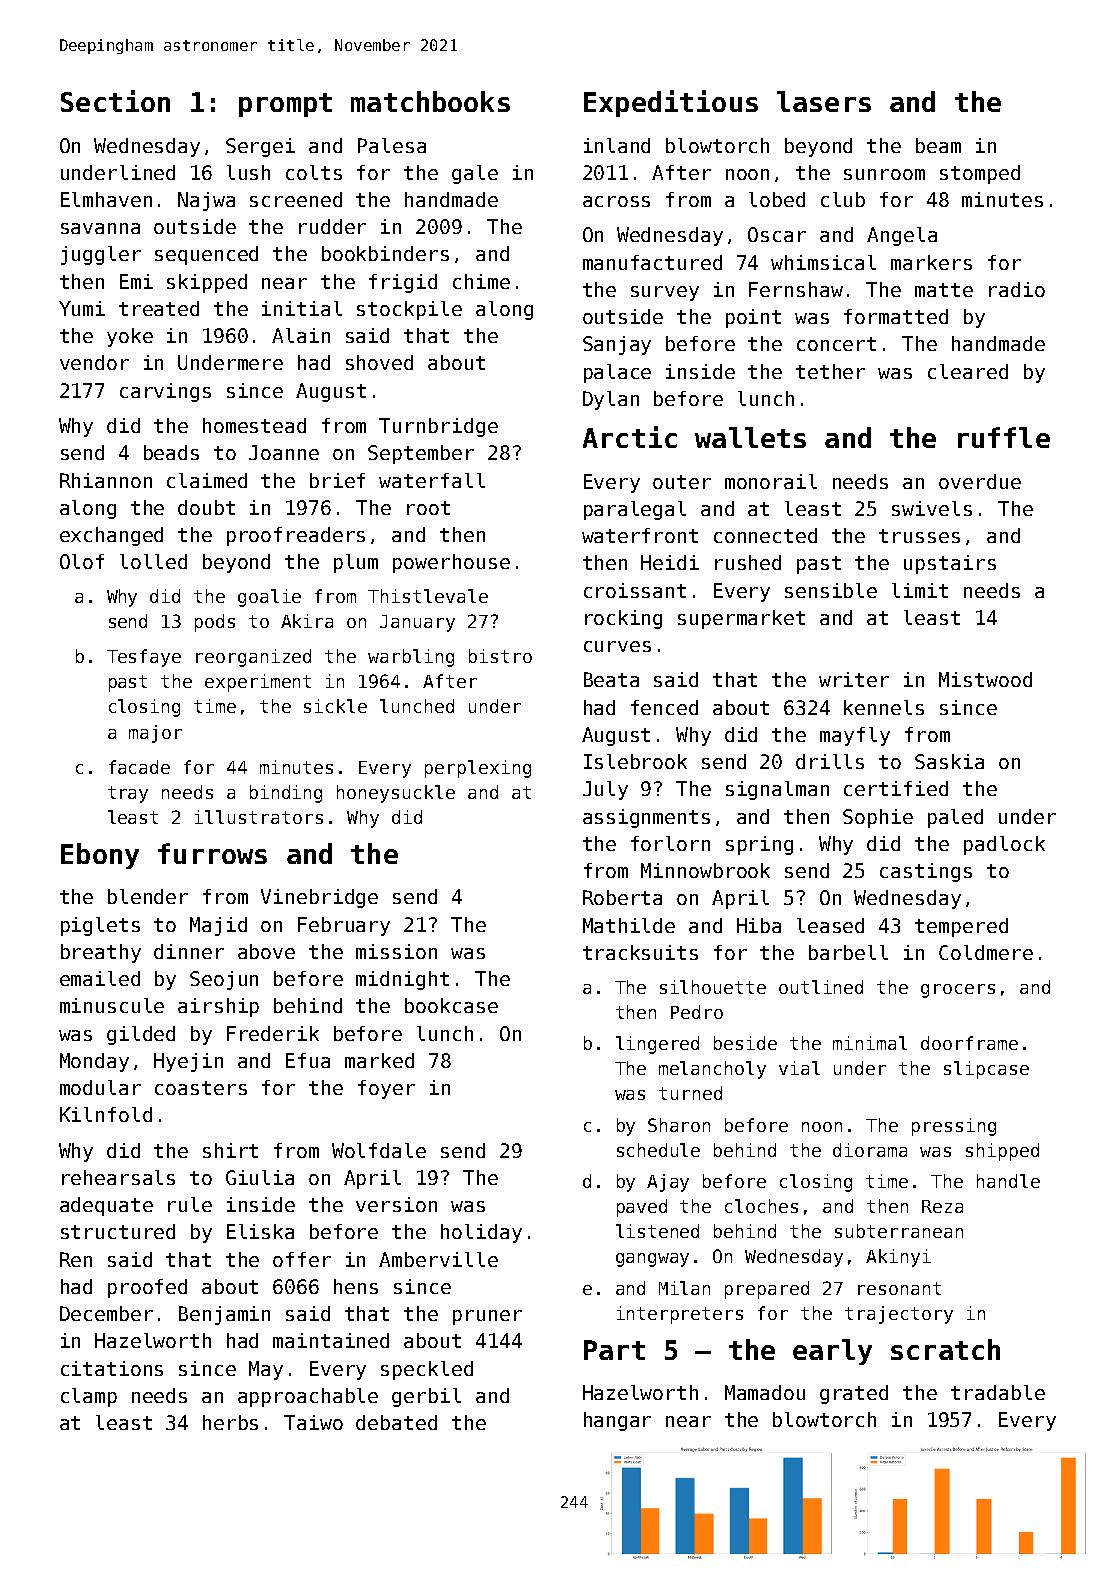  Describe the element at coordinates (128, 794) in the document. I see `tray` at that location.
